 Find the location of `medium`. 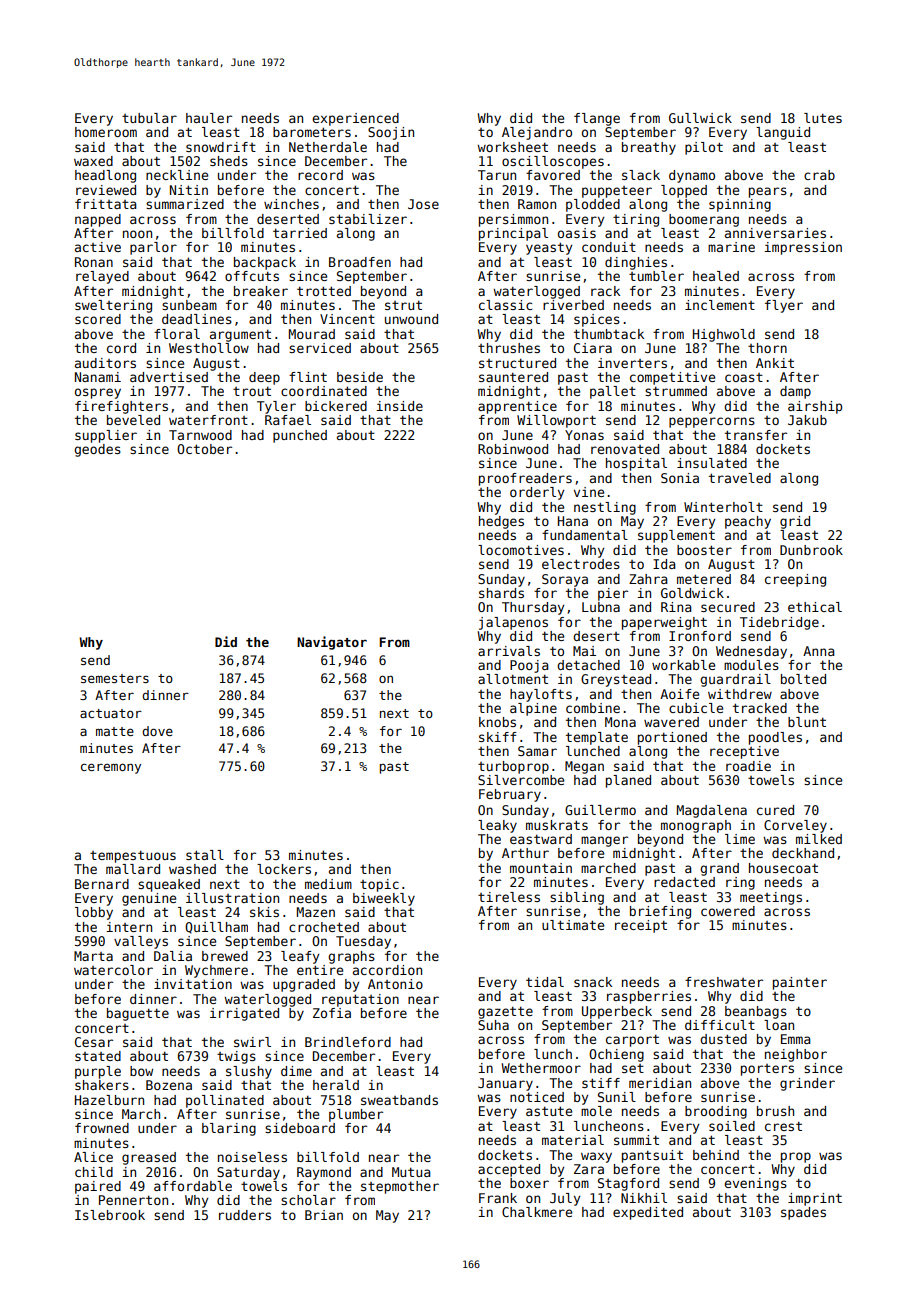

medium is located at coordinates (328, 884).
